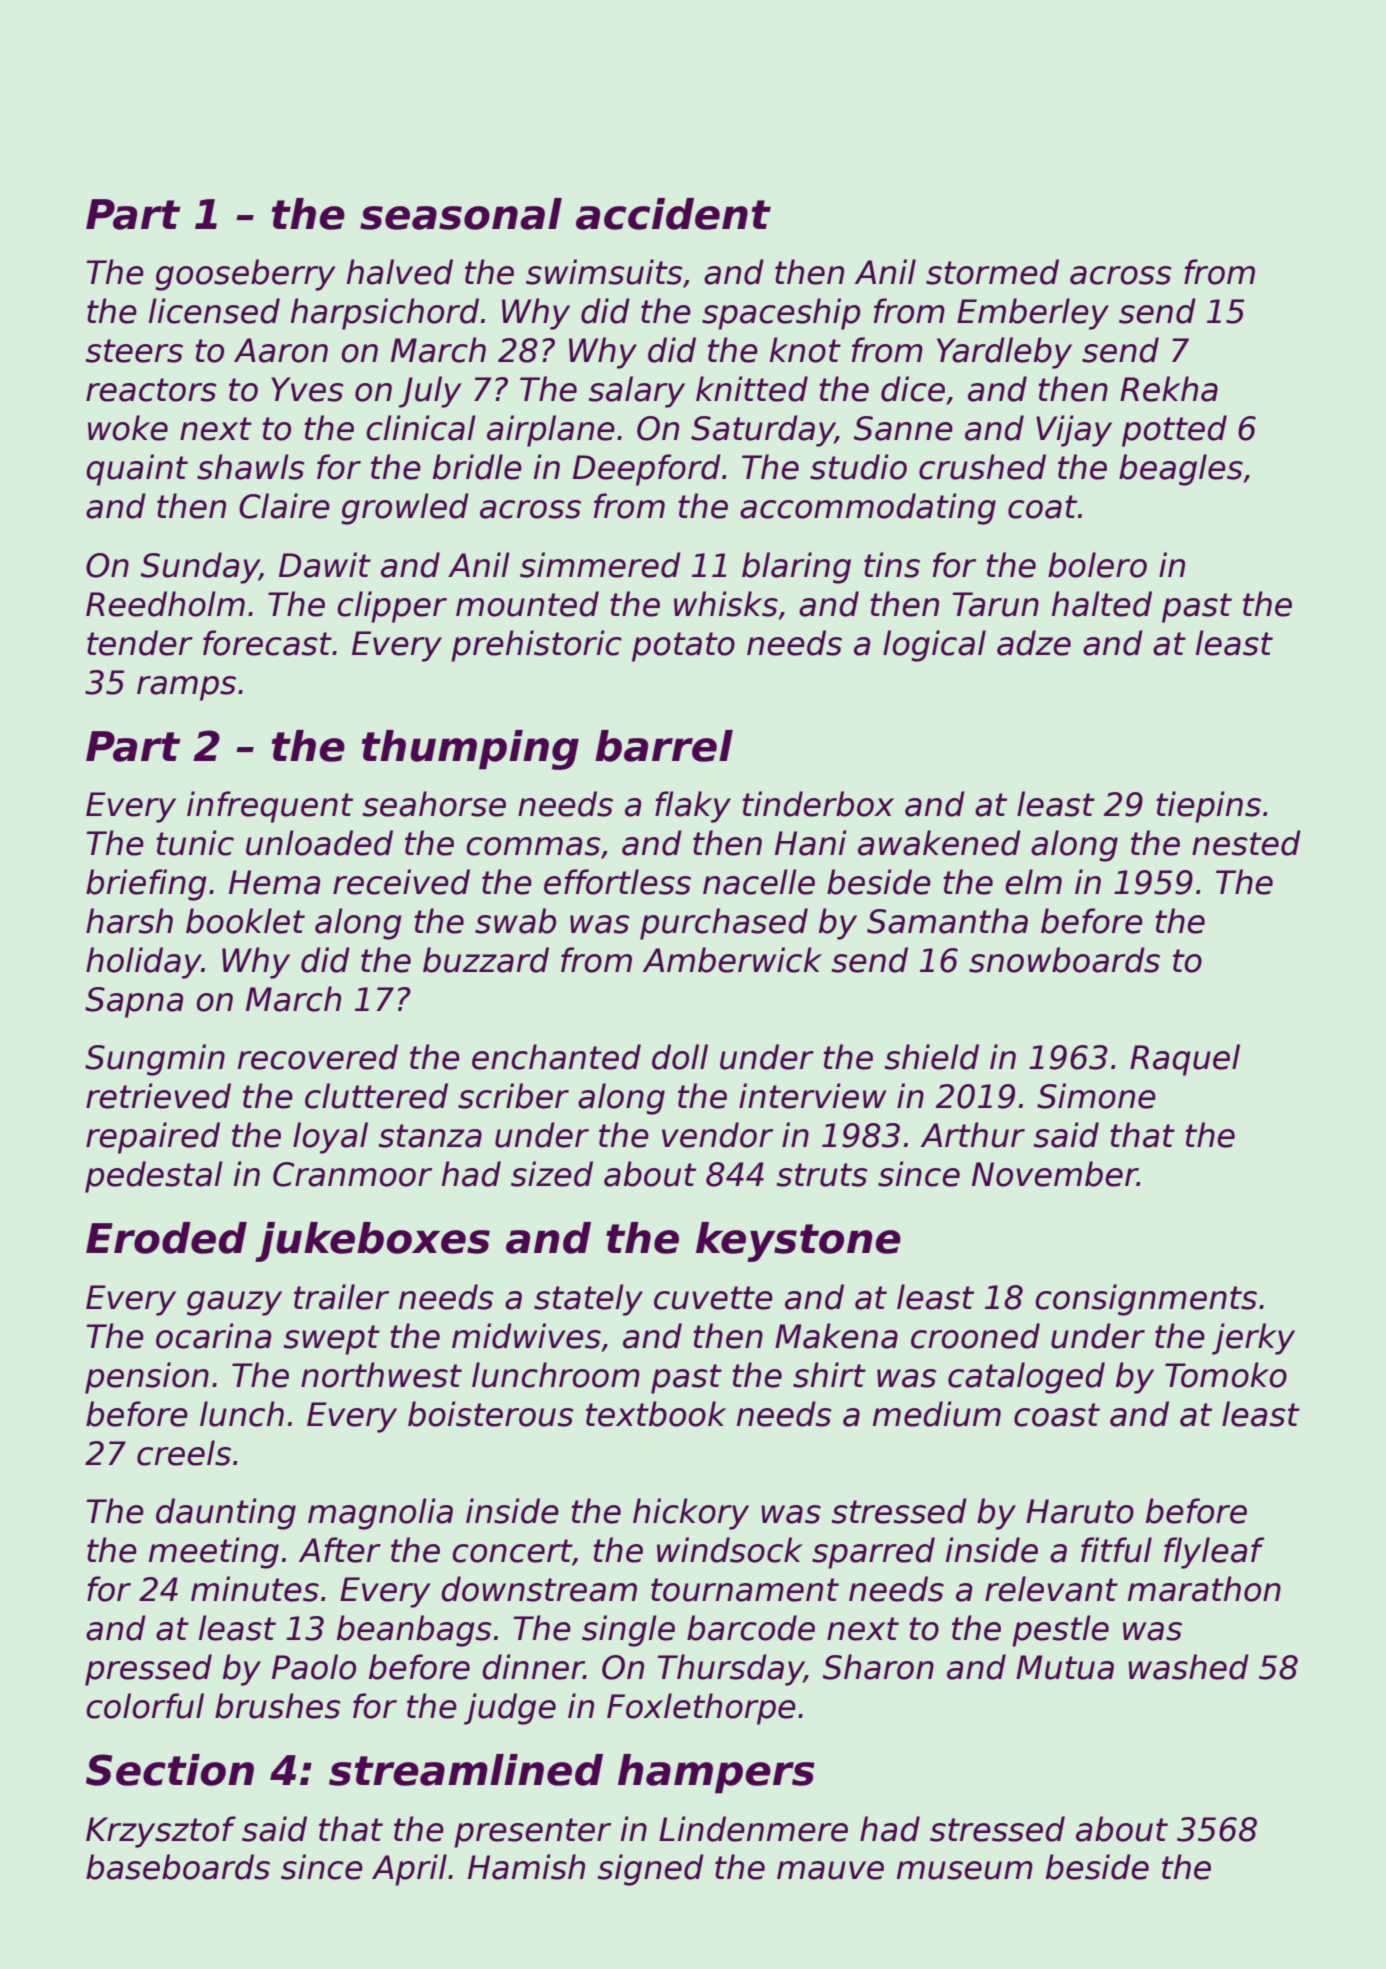 The image size is (1386, 1969). What do you see at coordinates (759, 882) in the image?
I see `nacelle` at bounding box center [759, 882].
